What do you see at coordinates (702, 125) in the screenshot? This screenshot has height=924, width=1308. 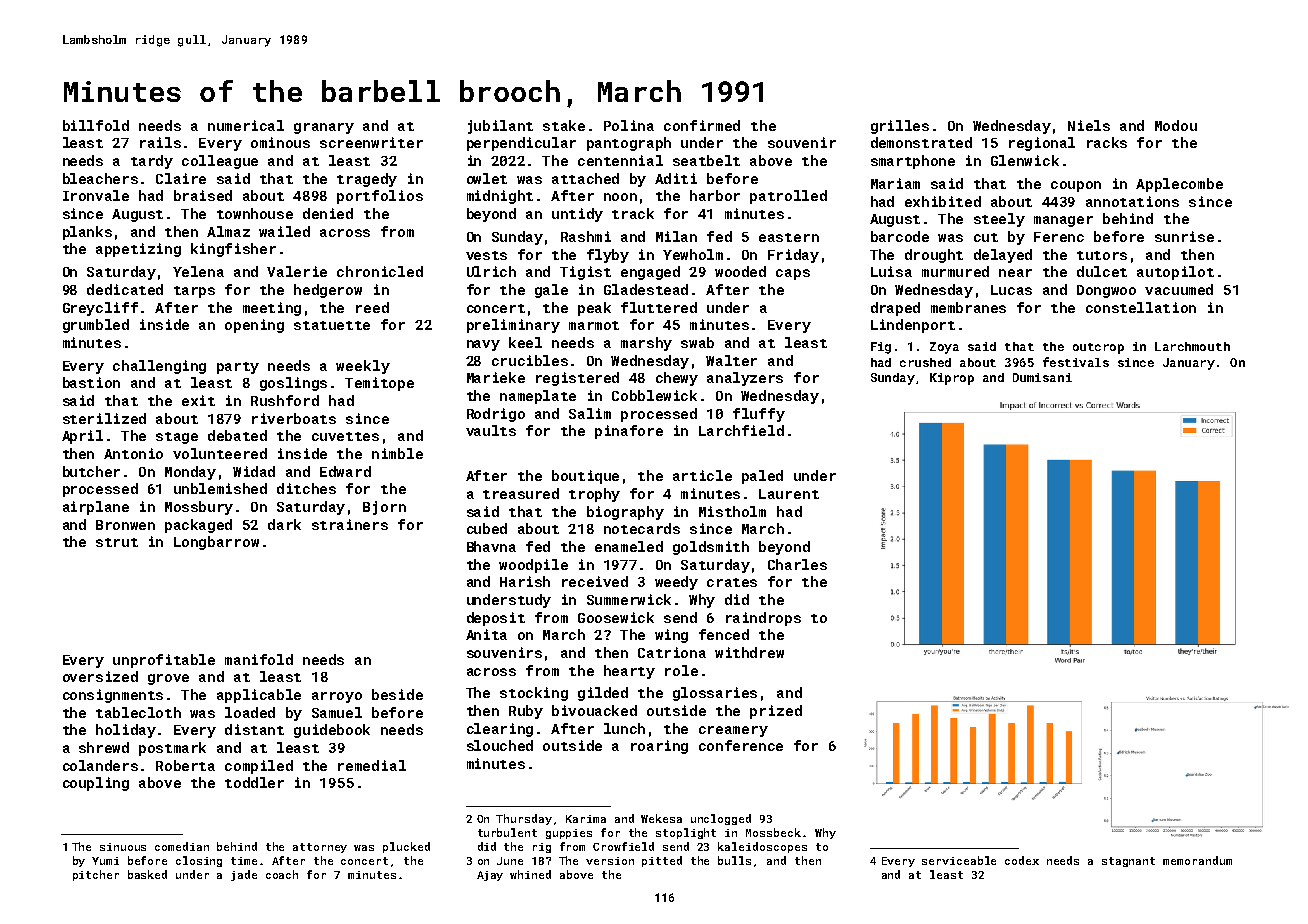 I see `confirmed` at bounding box center [702, 125].
